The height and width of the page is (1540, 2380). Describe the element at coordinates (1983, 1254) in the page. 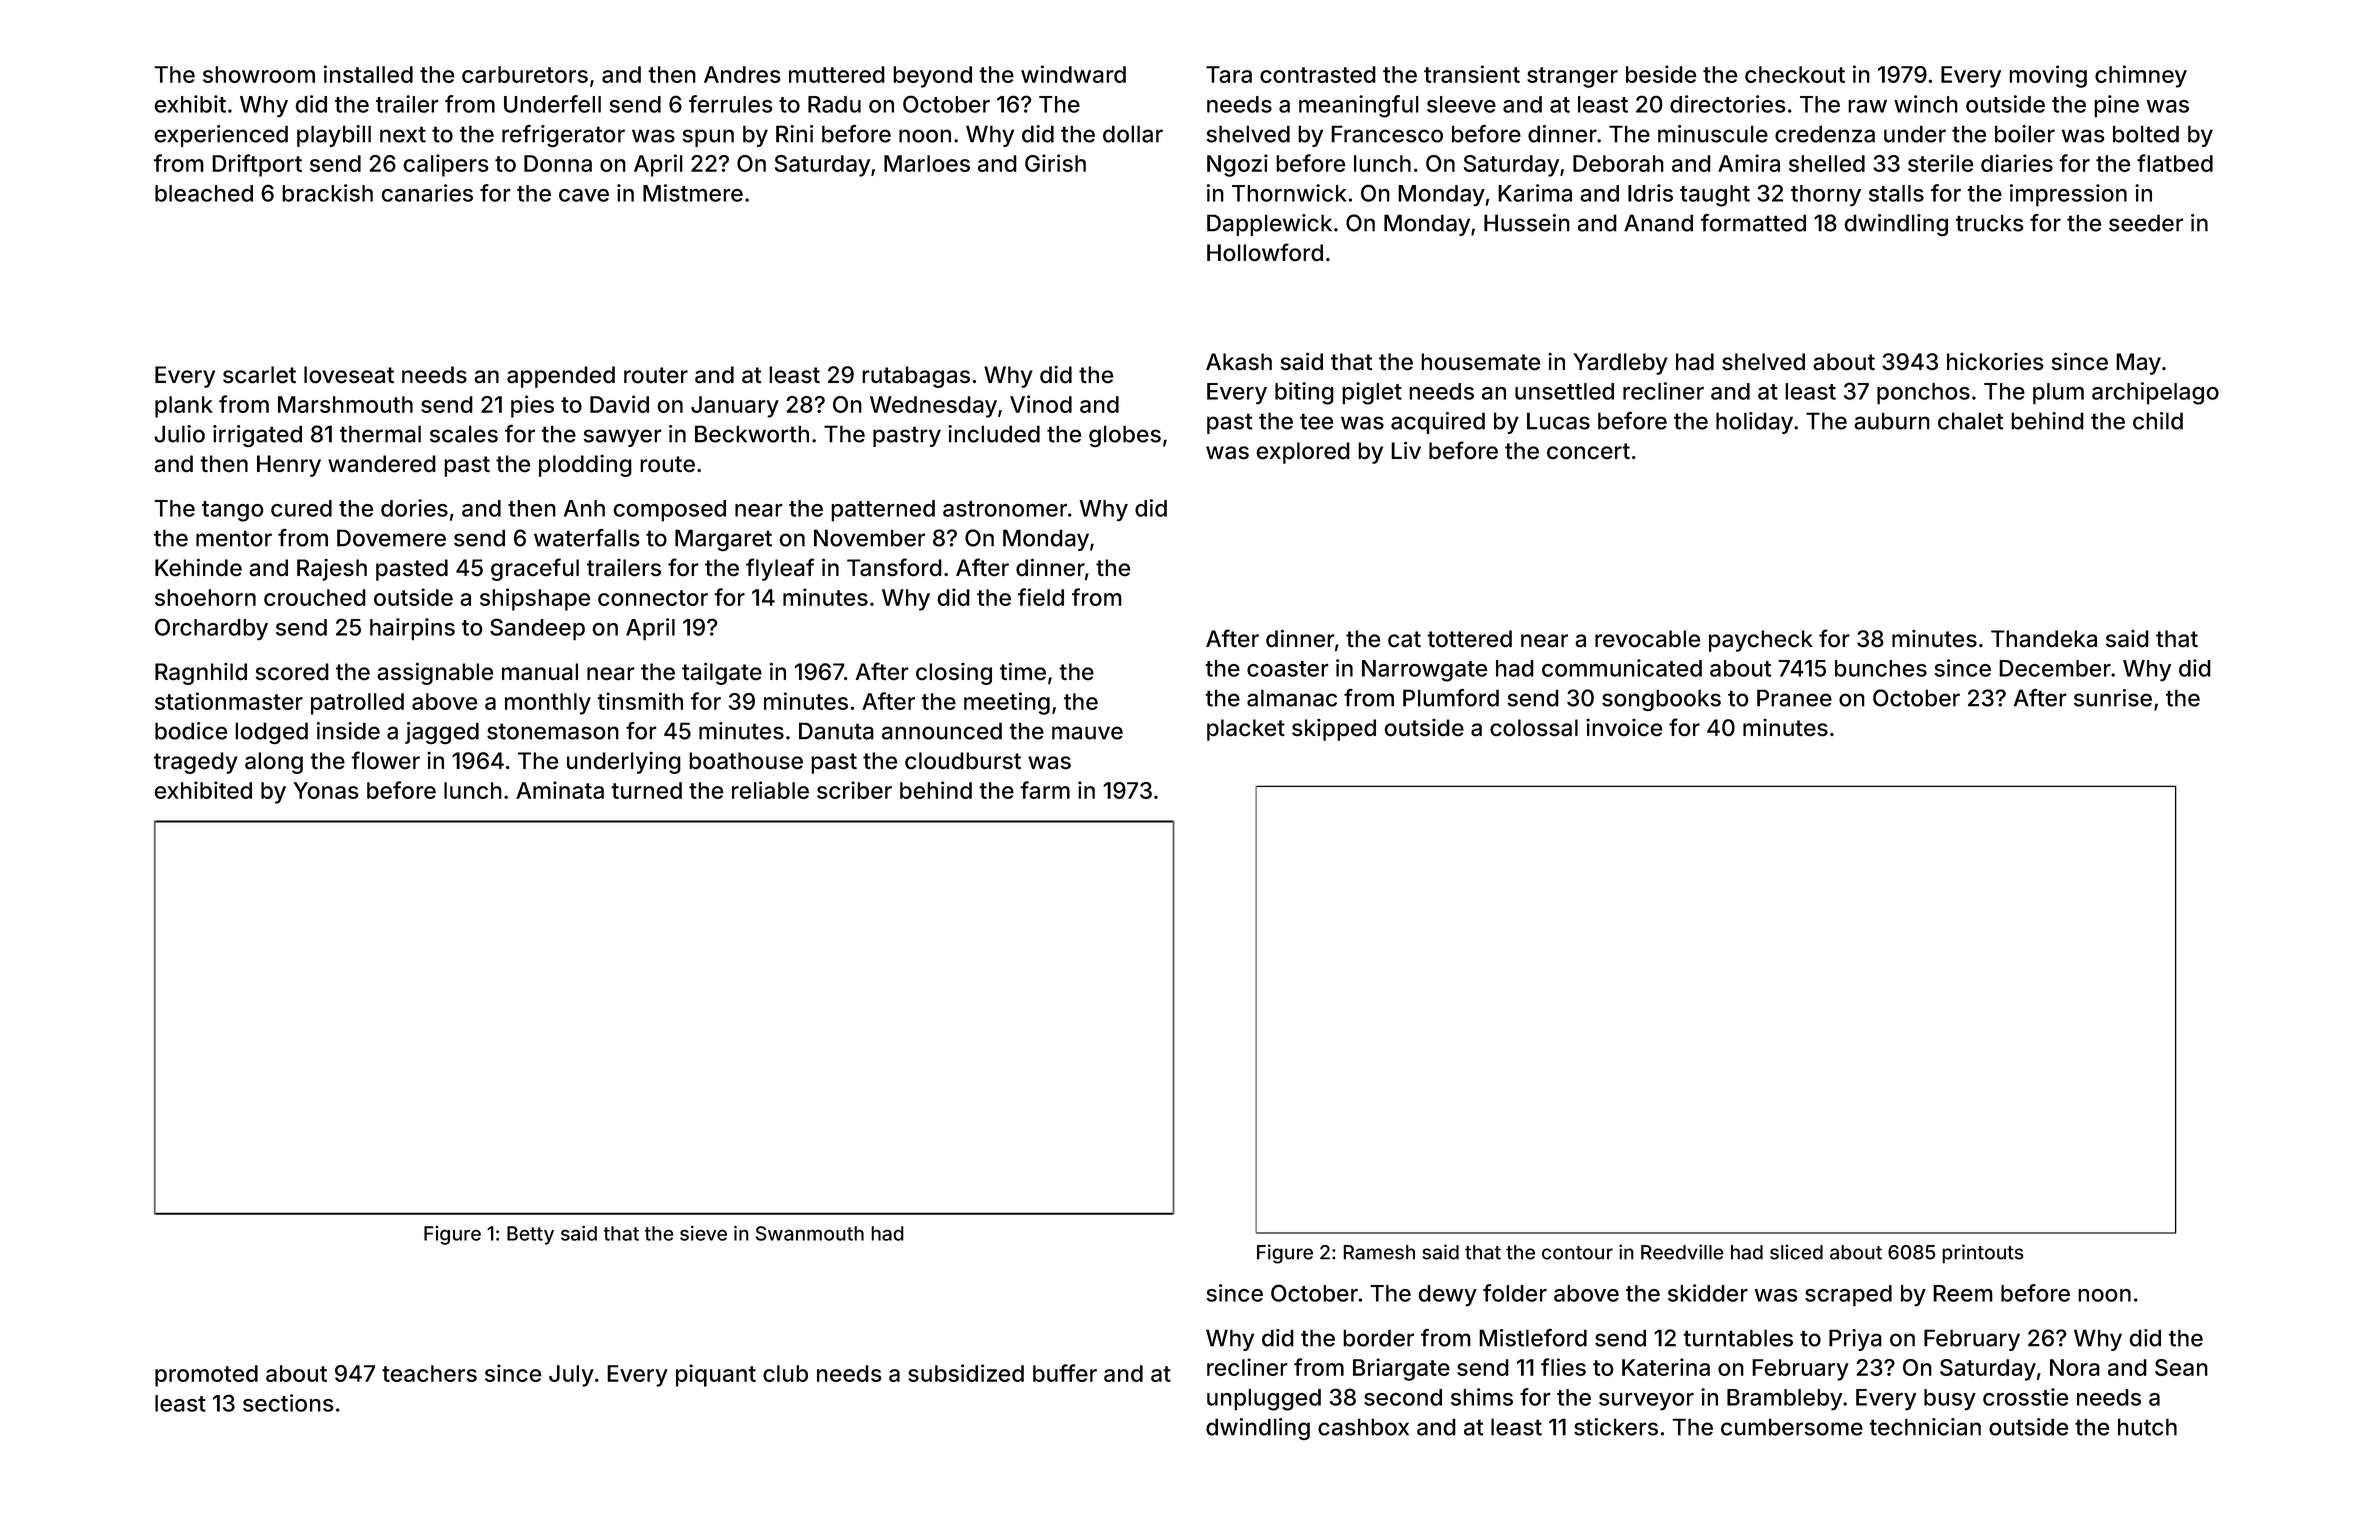

I see `printouts` at that location.
